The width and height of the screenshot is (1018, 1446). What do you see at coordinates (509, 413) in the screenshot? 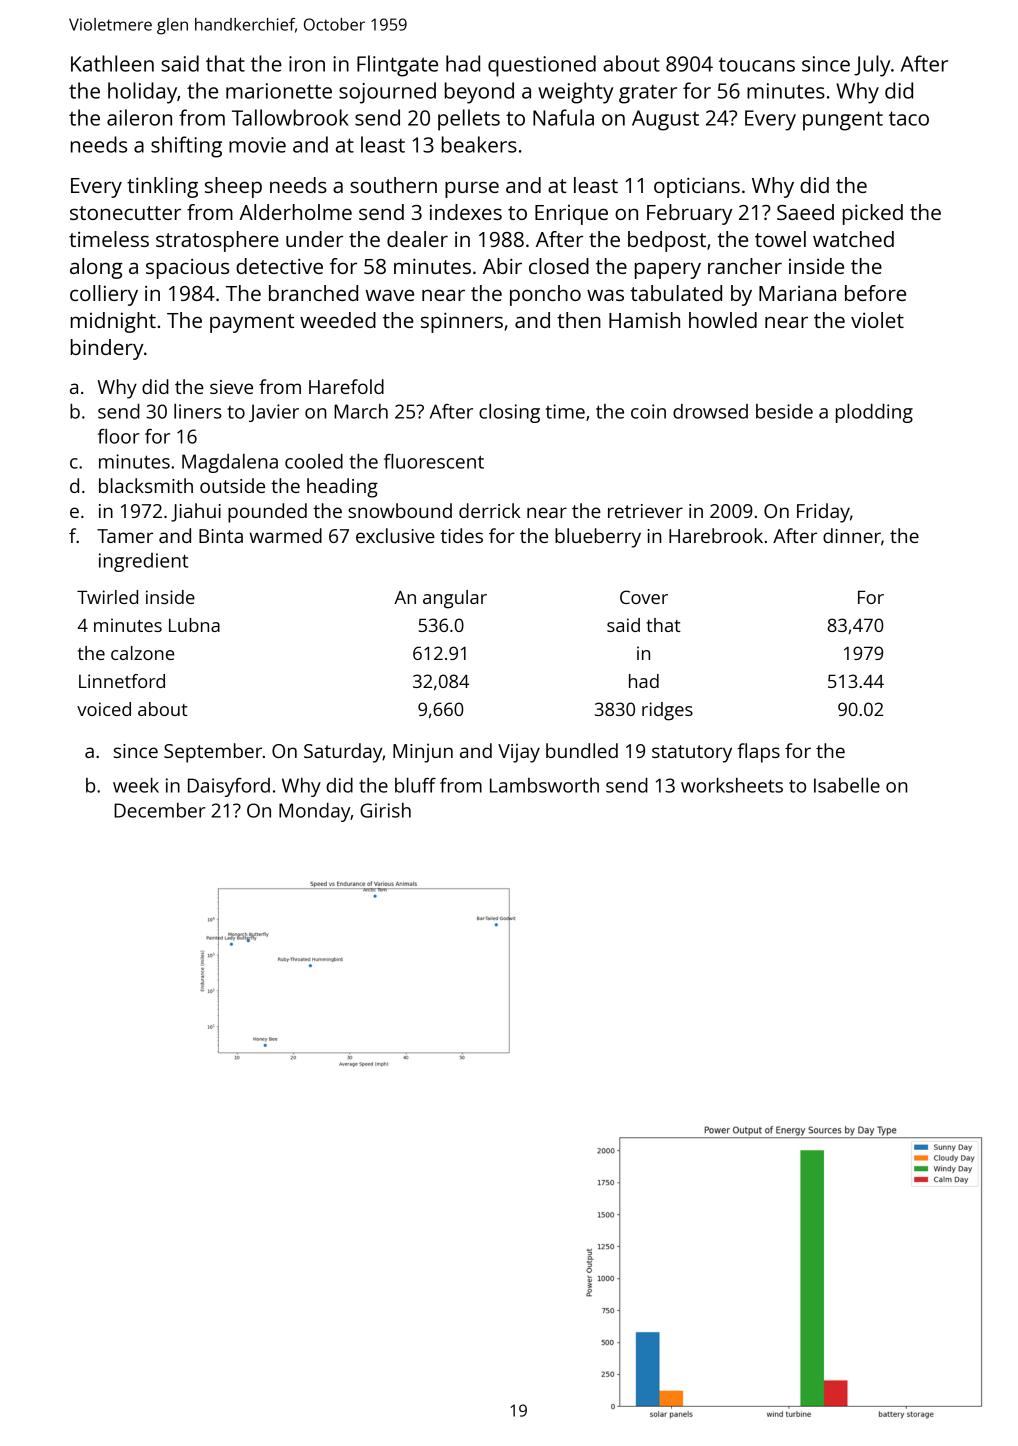
I see `closing` at bounding box center [509, 413].
